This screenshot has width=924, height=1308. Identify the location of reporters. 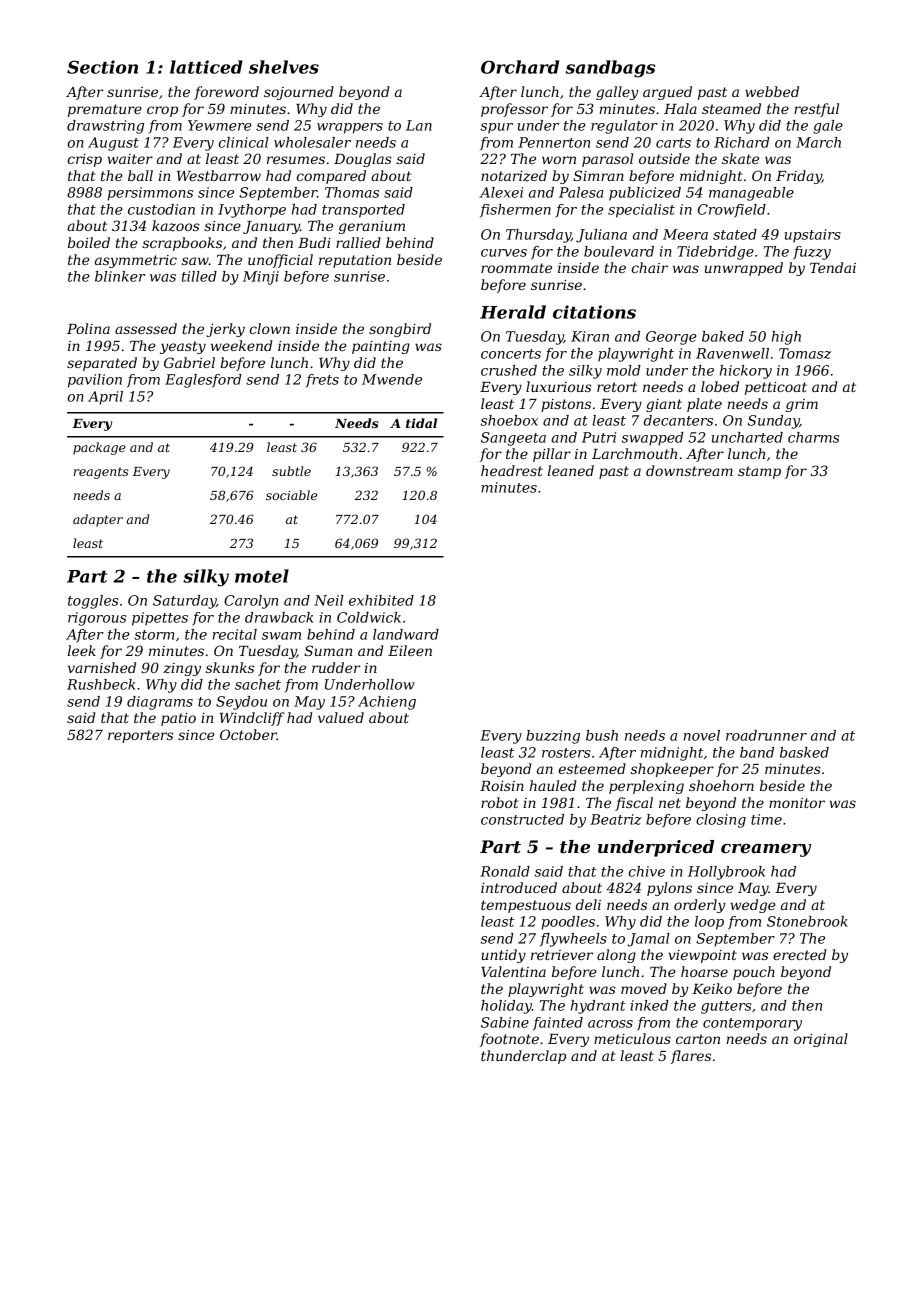
(140, 736).
